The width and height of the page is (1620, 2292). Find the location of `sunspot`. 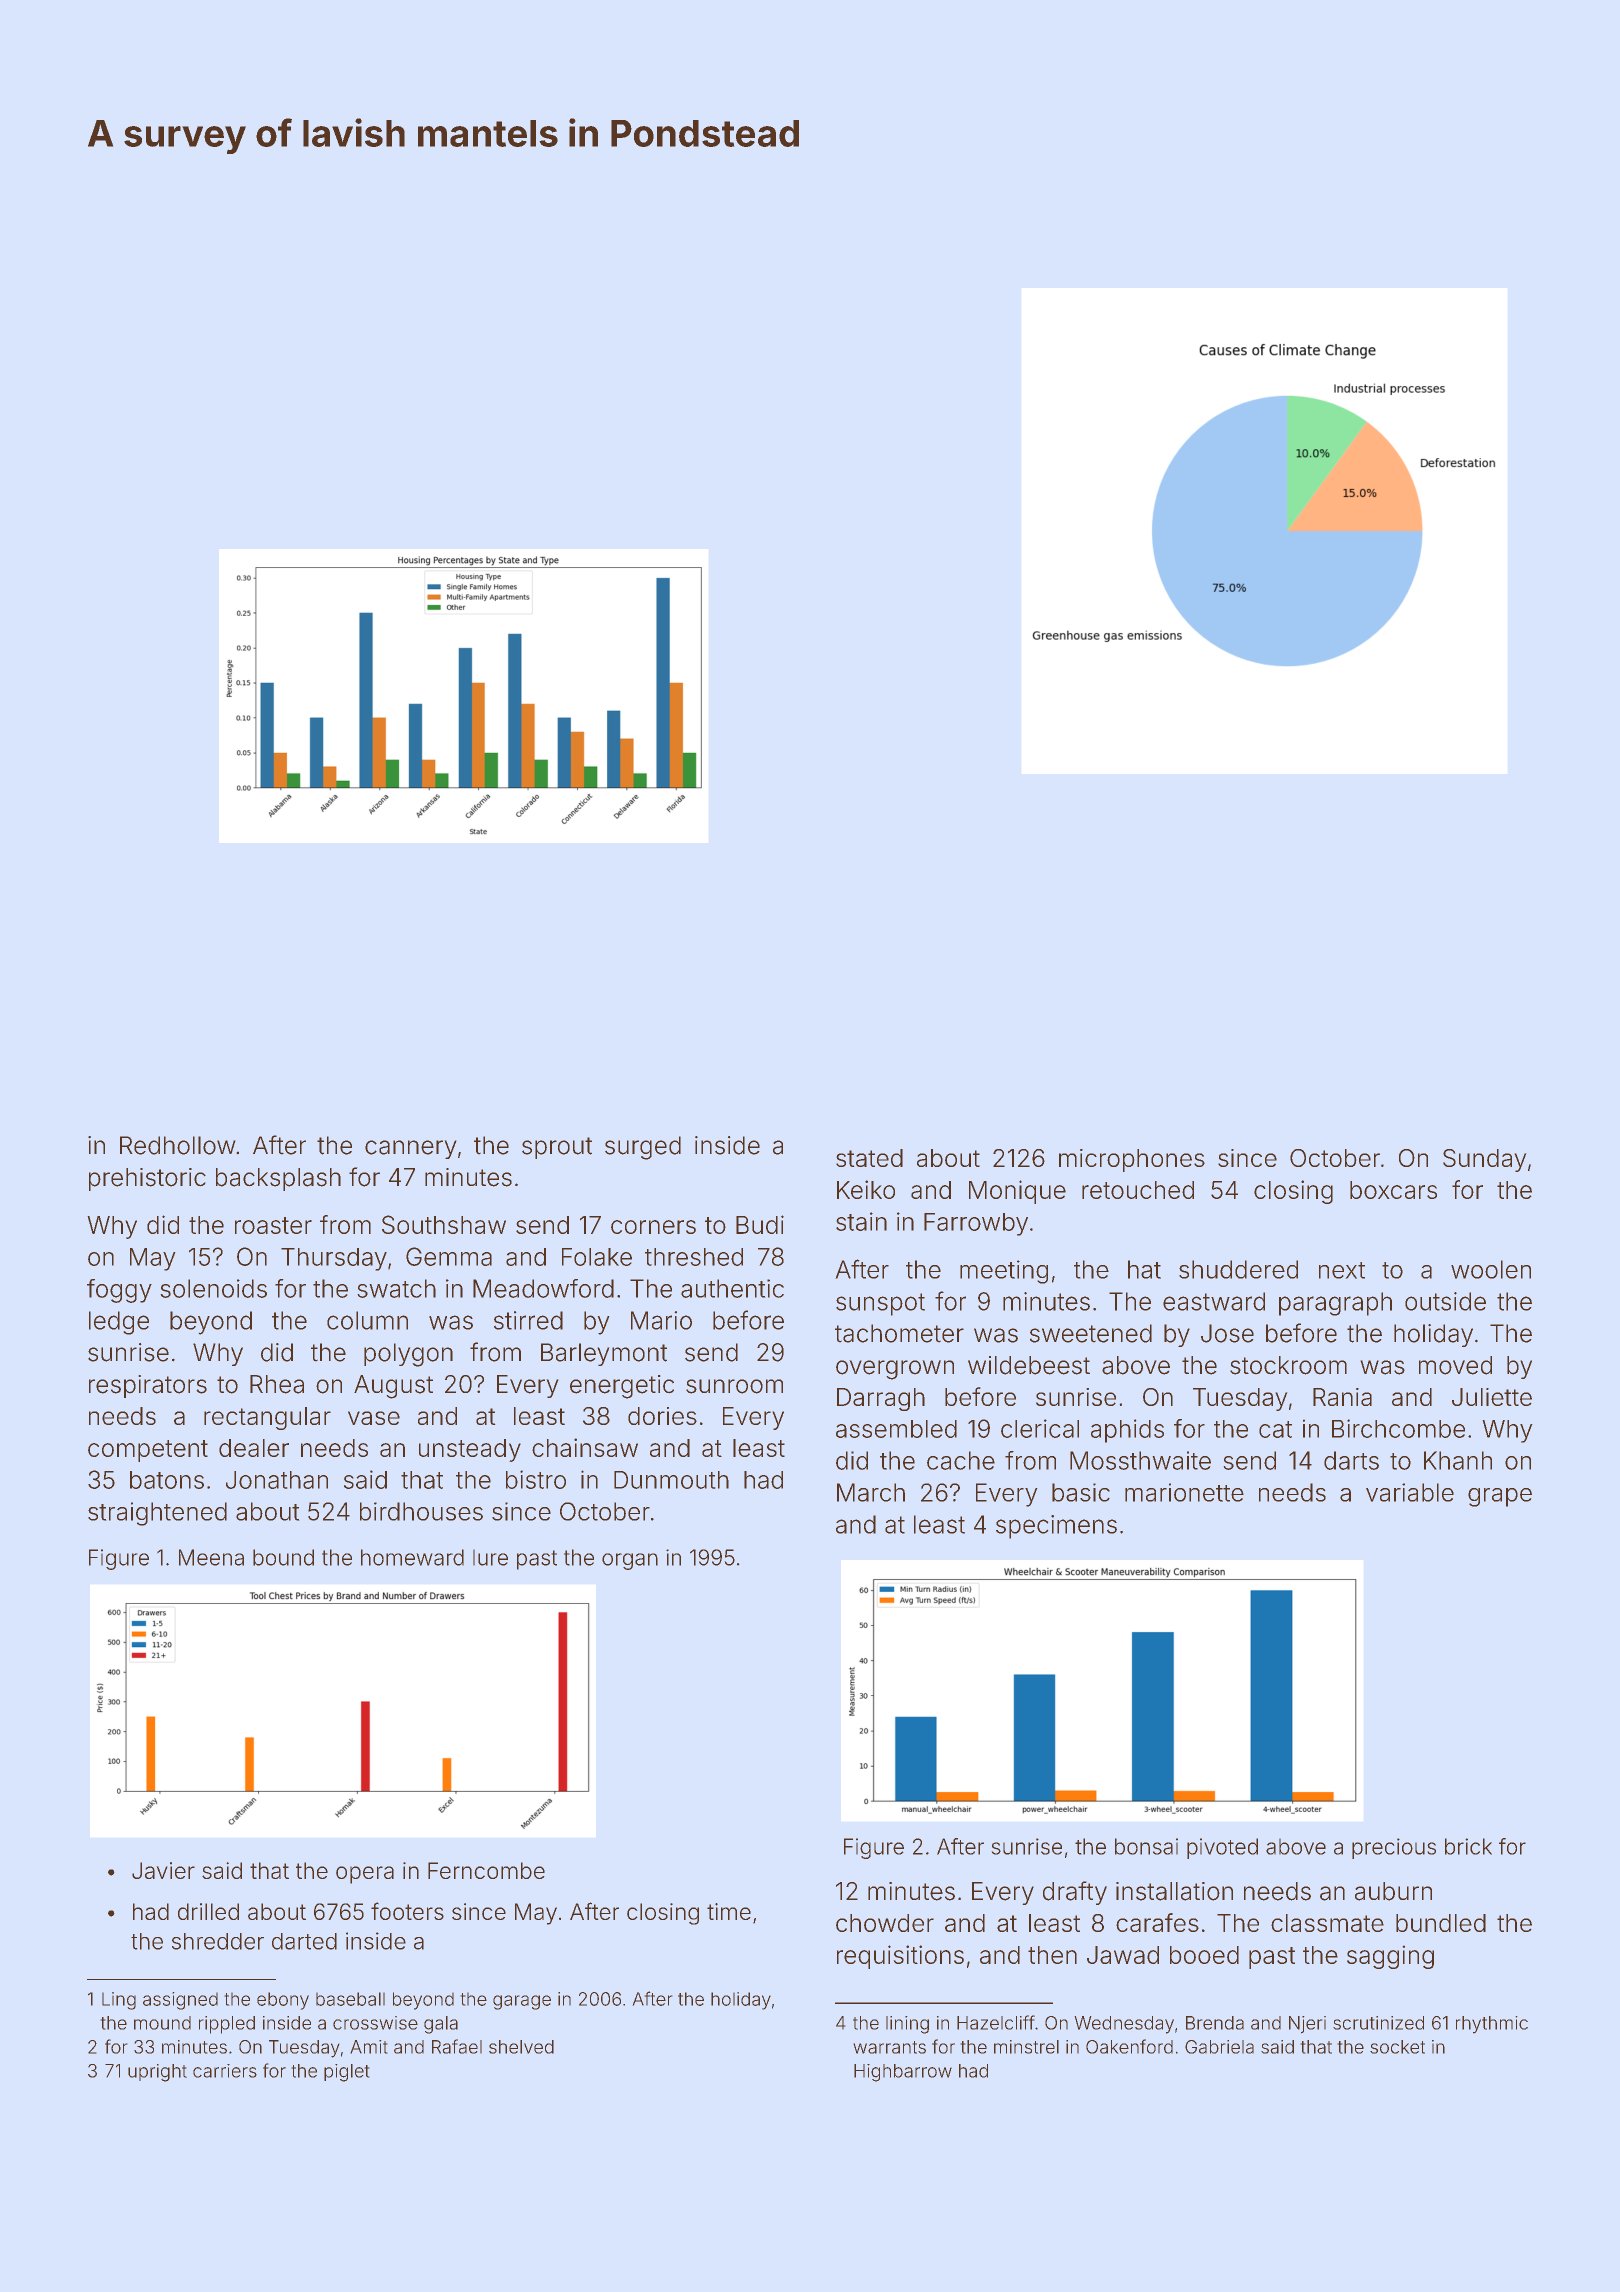

sunspot is located at coordinates (880, 1304).
